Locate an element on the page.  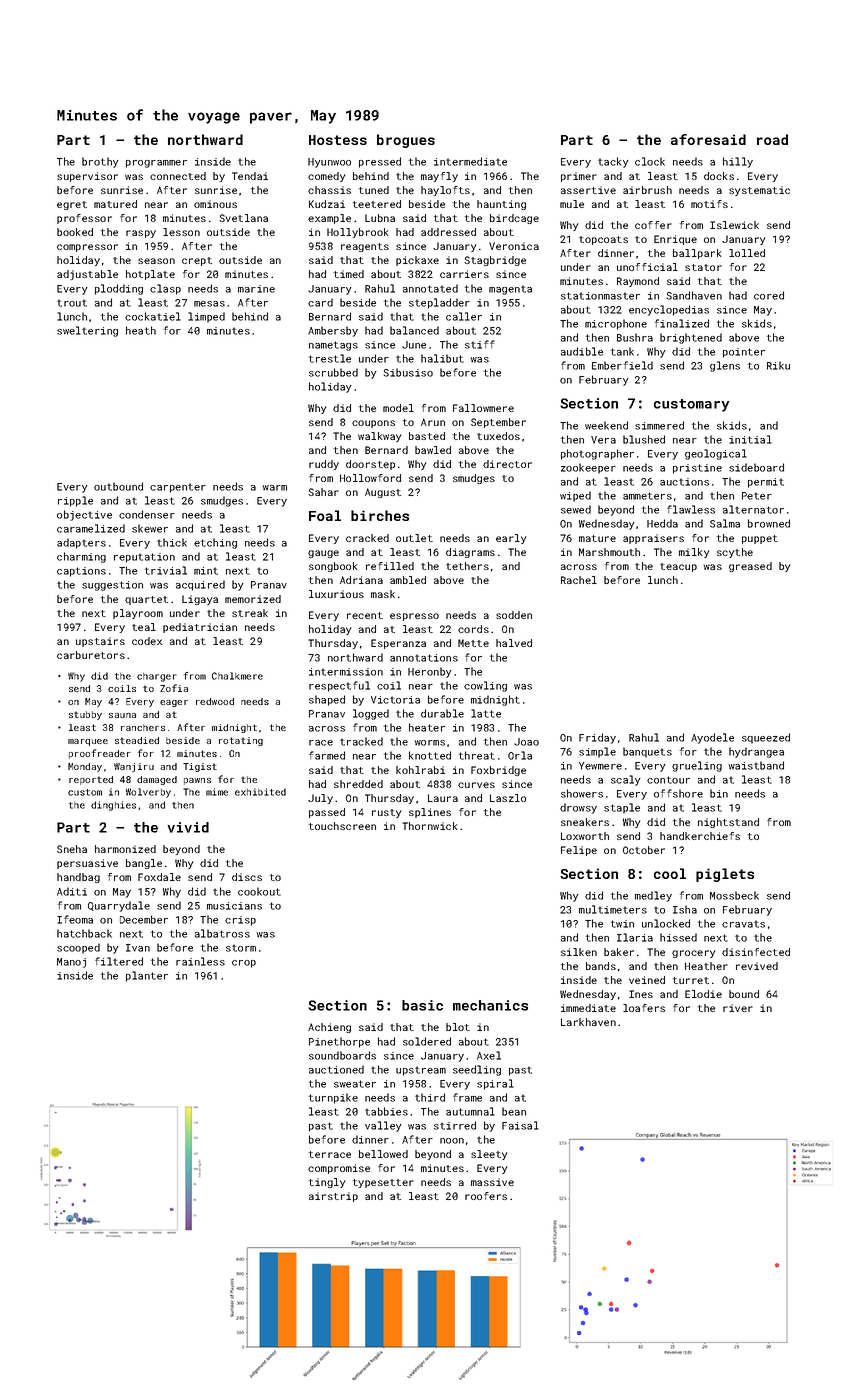
initial is located at coordinates (750, 439).
